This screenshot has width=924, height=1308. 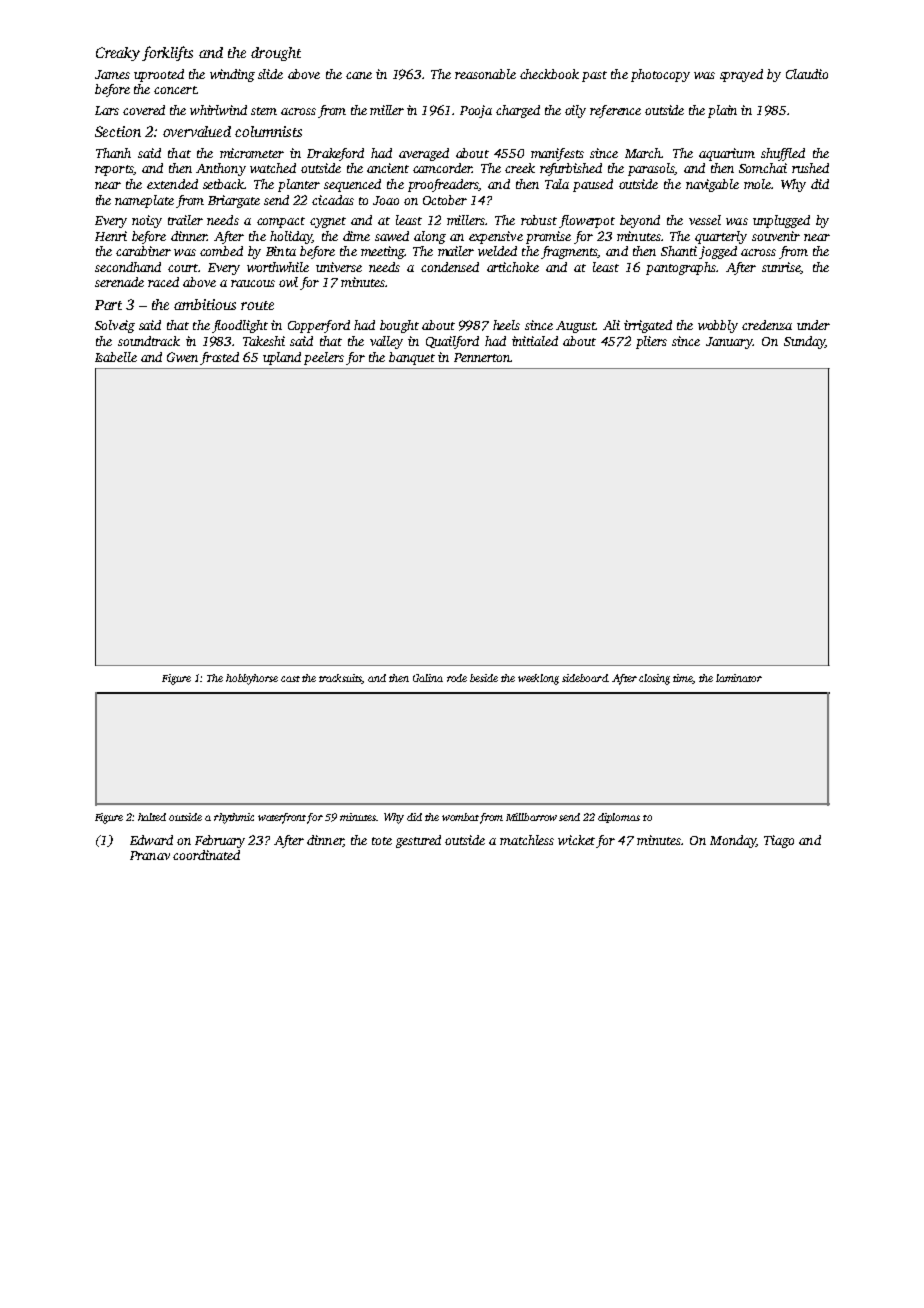 What do you see at coordinates (206, 855) in the screenshot?
I see `coordinated` at bounding box center [206, 855].
